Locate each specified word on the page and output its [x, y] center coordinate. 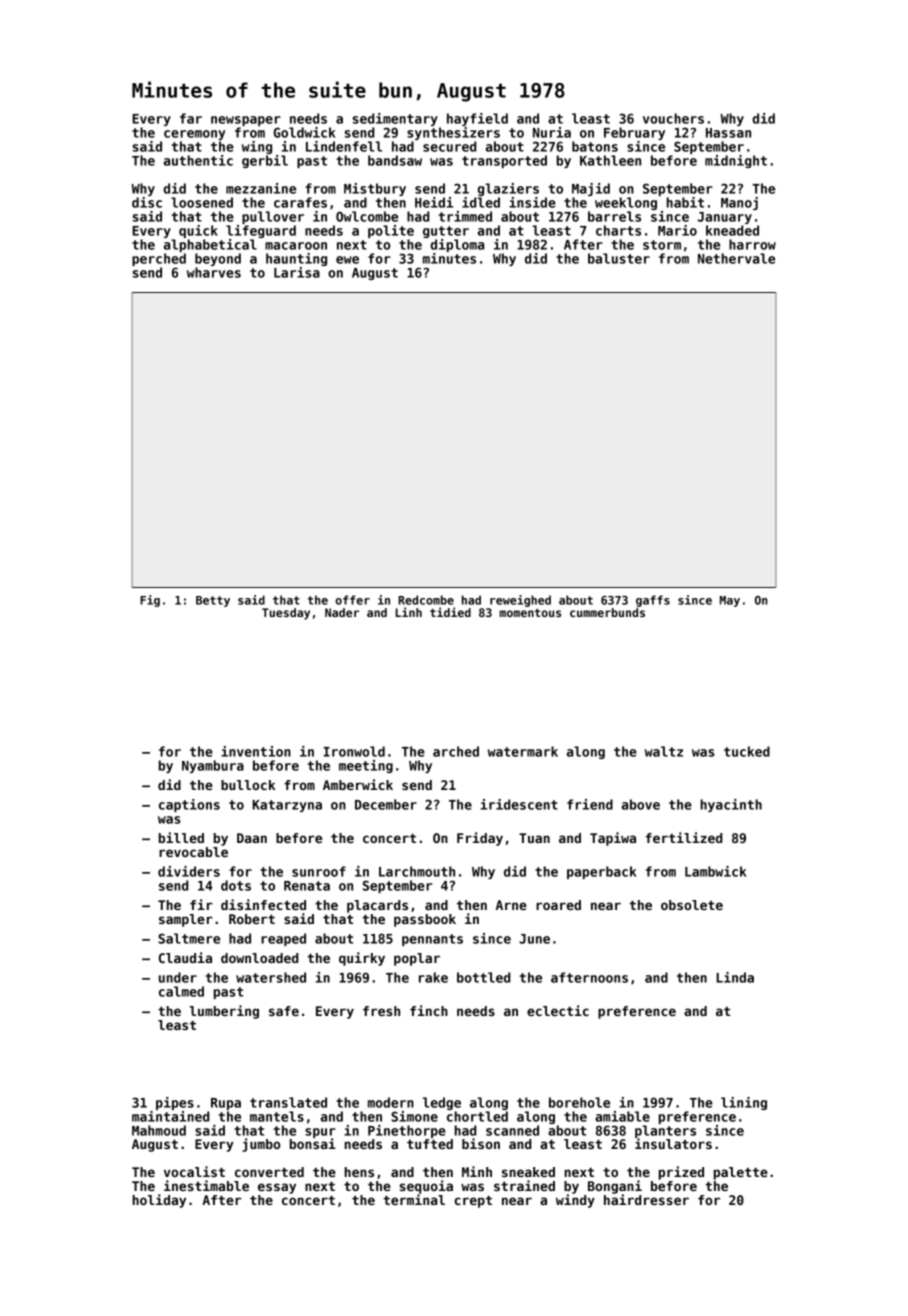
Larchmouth [417, 871]
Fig [150, 601]
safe [284, 1011]
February [634, 133]
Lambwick [715, 871]
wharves [214, 272]
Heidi [434, 202]
